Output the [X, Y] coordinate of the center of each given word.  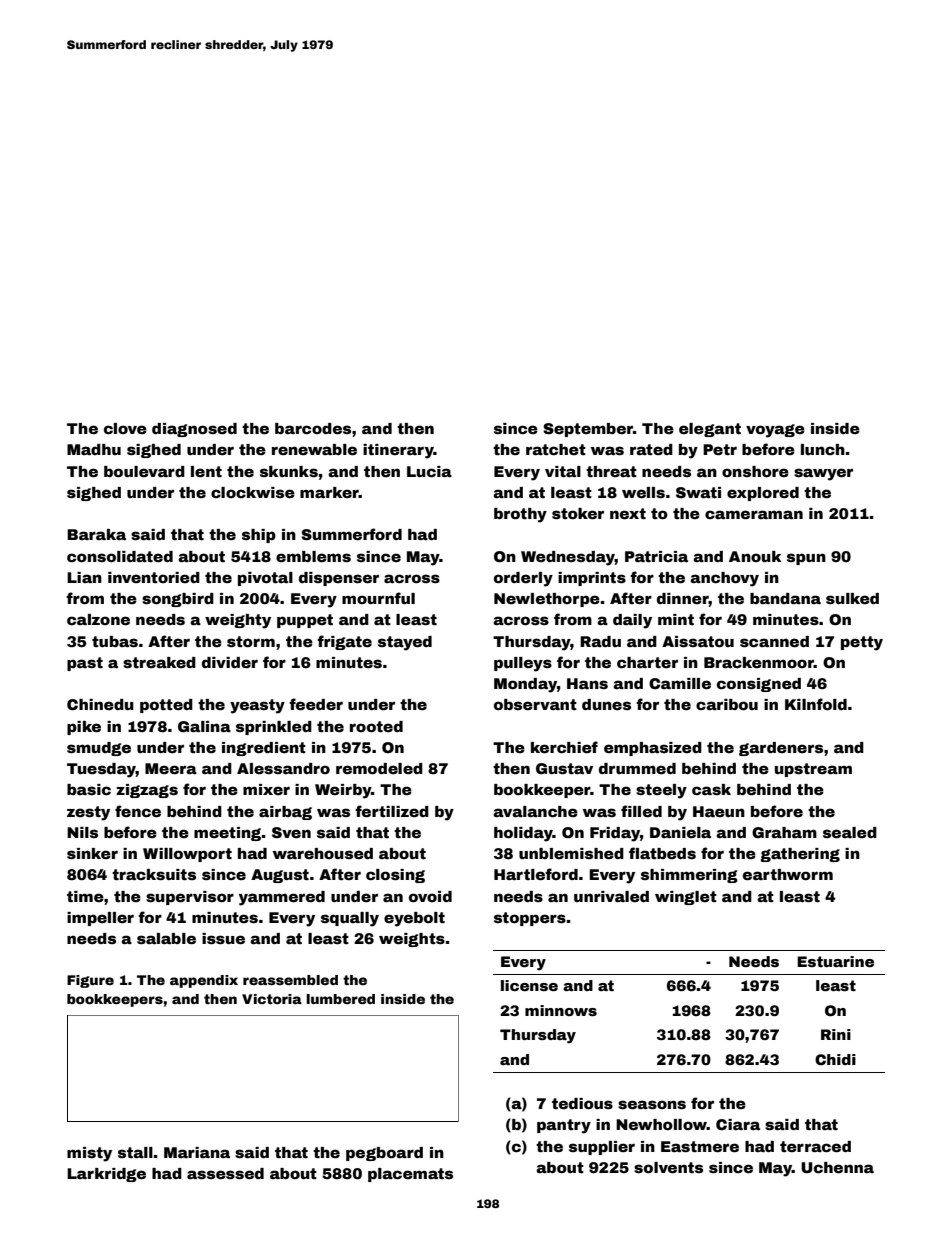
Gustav [564, 768]
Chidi [835, 1059]
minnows [561, 1010]
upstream [813, 770]
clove [125, 428]
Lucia [429, 471]
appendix [204, 981]
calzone [98, 619]
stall [135, 1152]
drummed [637, 768]
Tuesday [101, 770]
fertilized [392, 811]
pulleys [523, 664]
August [280, 876]
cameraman [754, 514]
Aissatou [698, 641]
